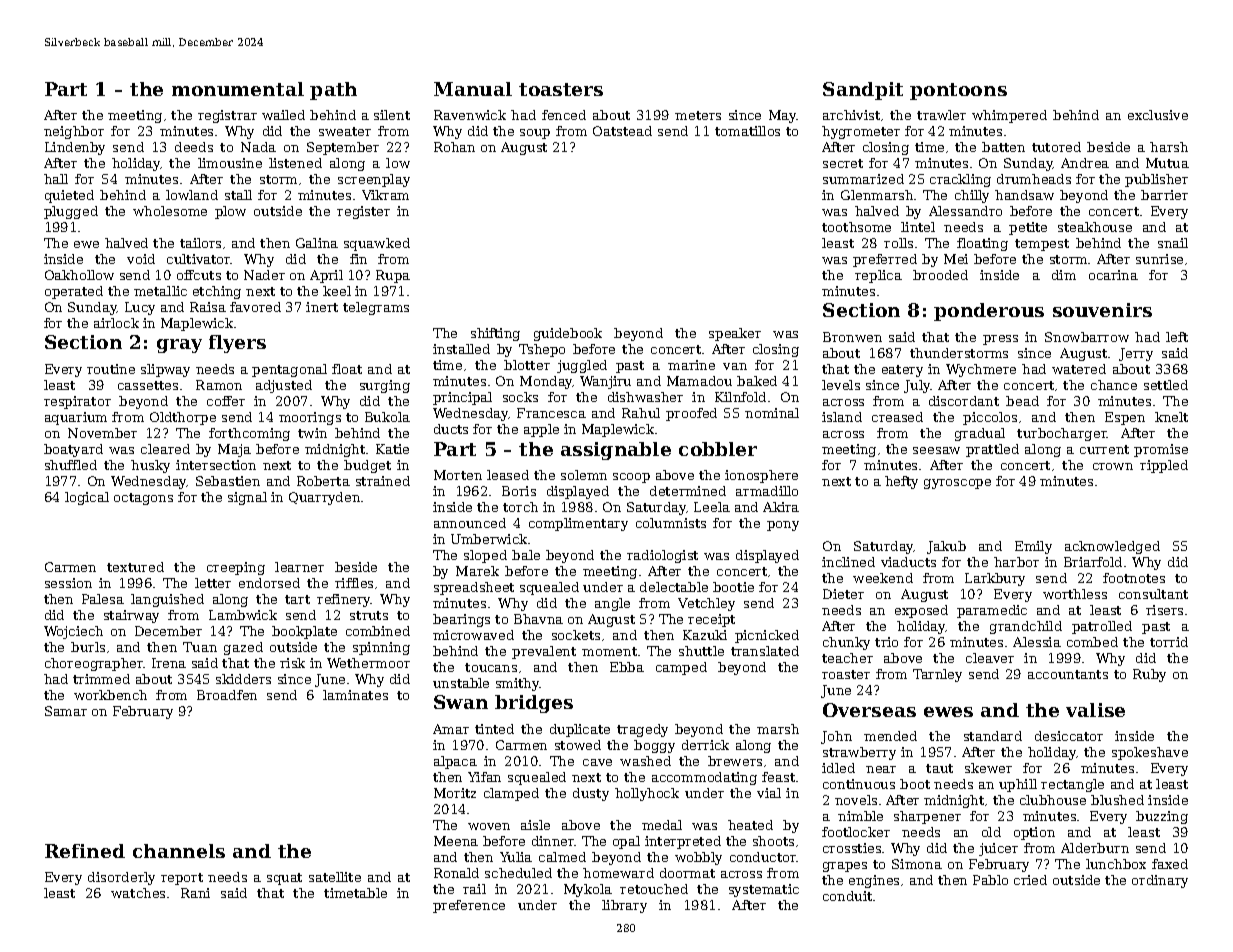  I want to click on seesaw, so click(936, 450).
